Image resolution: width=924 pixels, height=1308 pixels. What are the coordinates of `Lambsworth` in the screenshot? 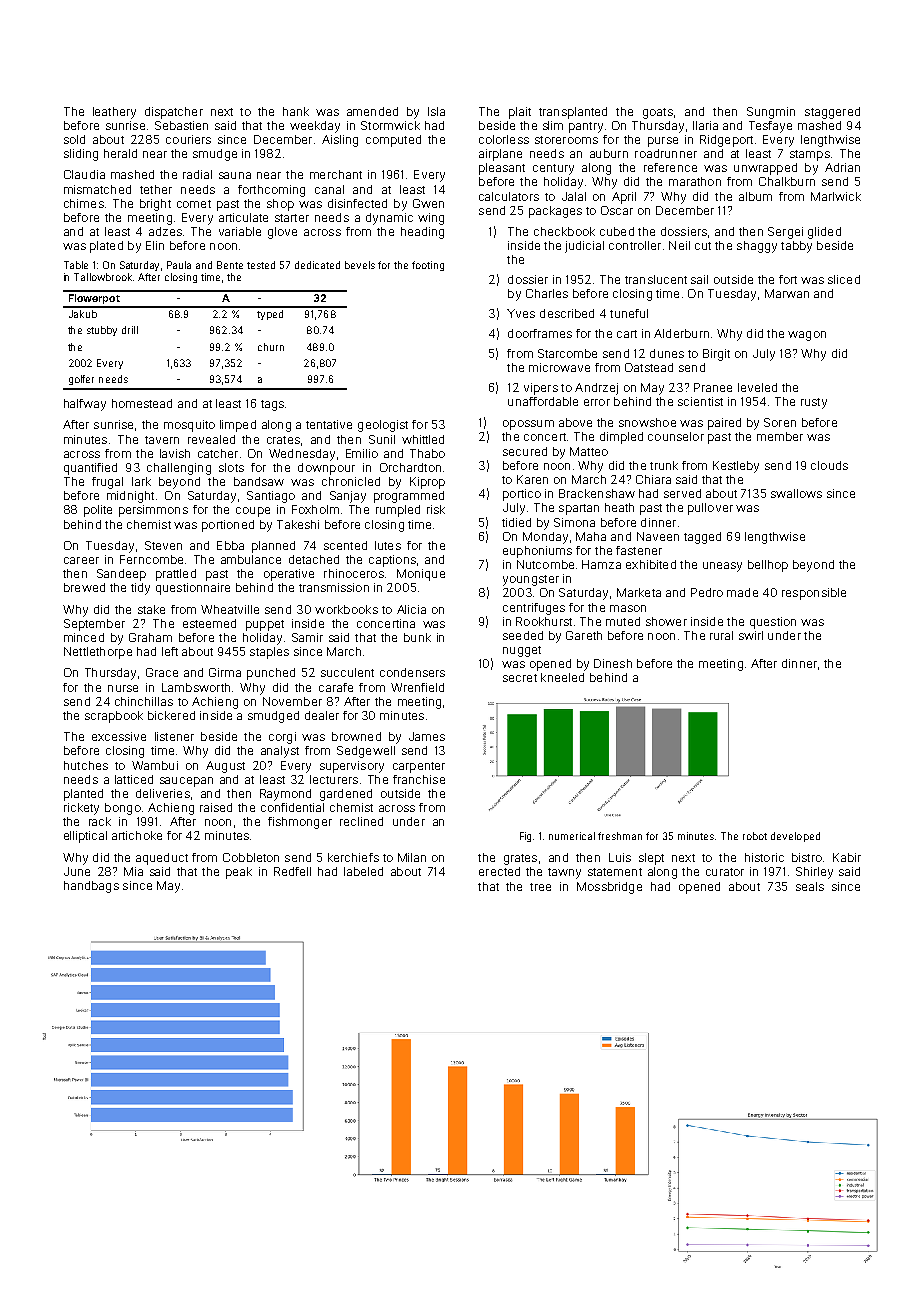 It's located at (196, 687).
